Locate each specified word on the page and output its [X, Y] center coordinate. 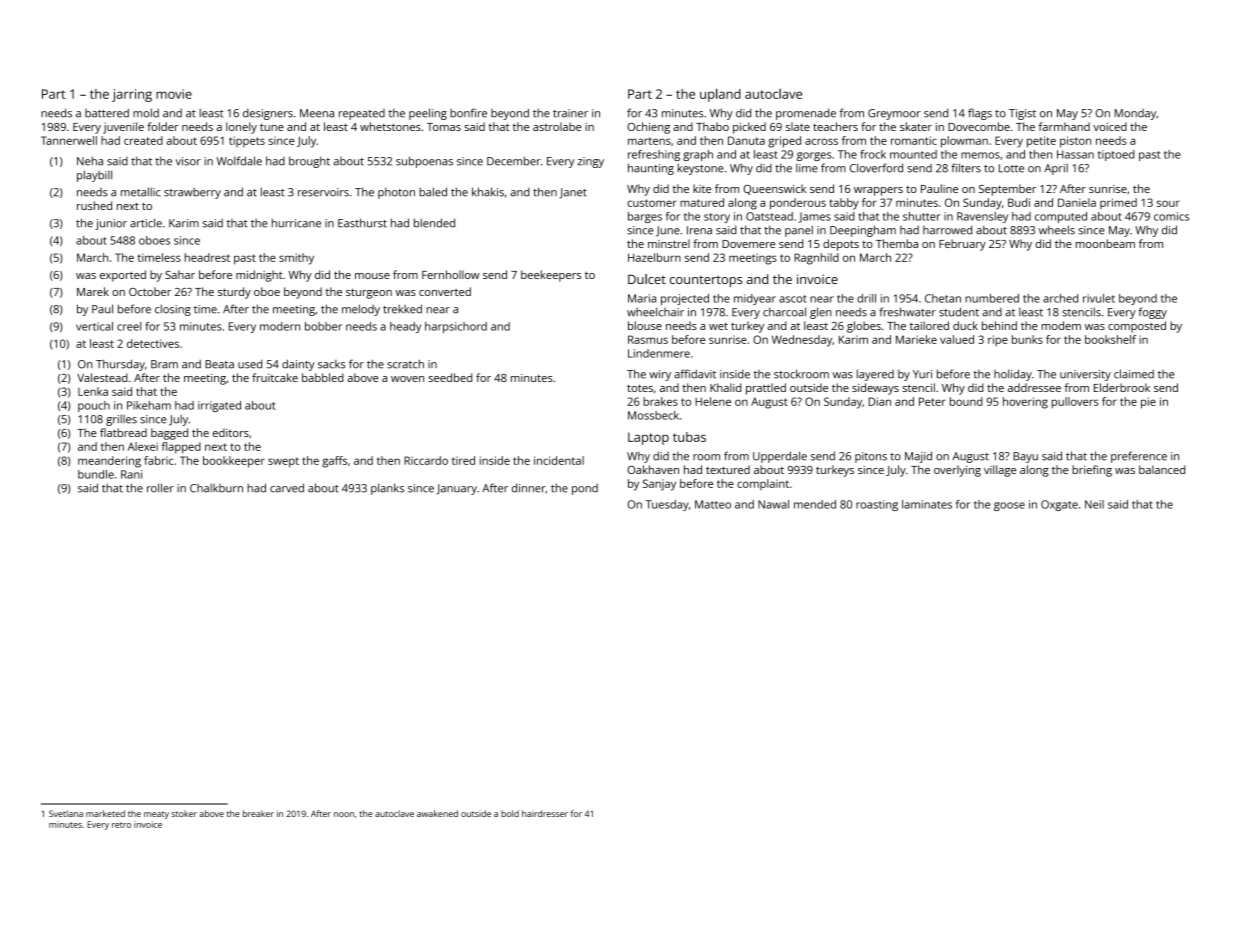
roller [160, 488]
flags [980, 114]
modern [280, 326]
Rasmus [648, 339]
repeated [362, 114]
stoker [184, 813]
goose [1009, 506]
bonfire [468, 113]
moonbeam [1105, 243]
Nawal [773, 504]
